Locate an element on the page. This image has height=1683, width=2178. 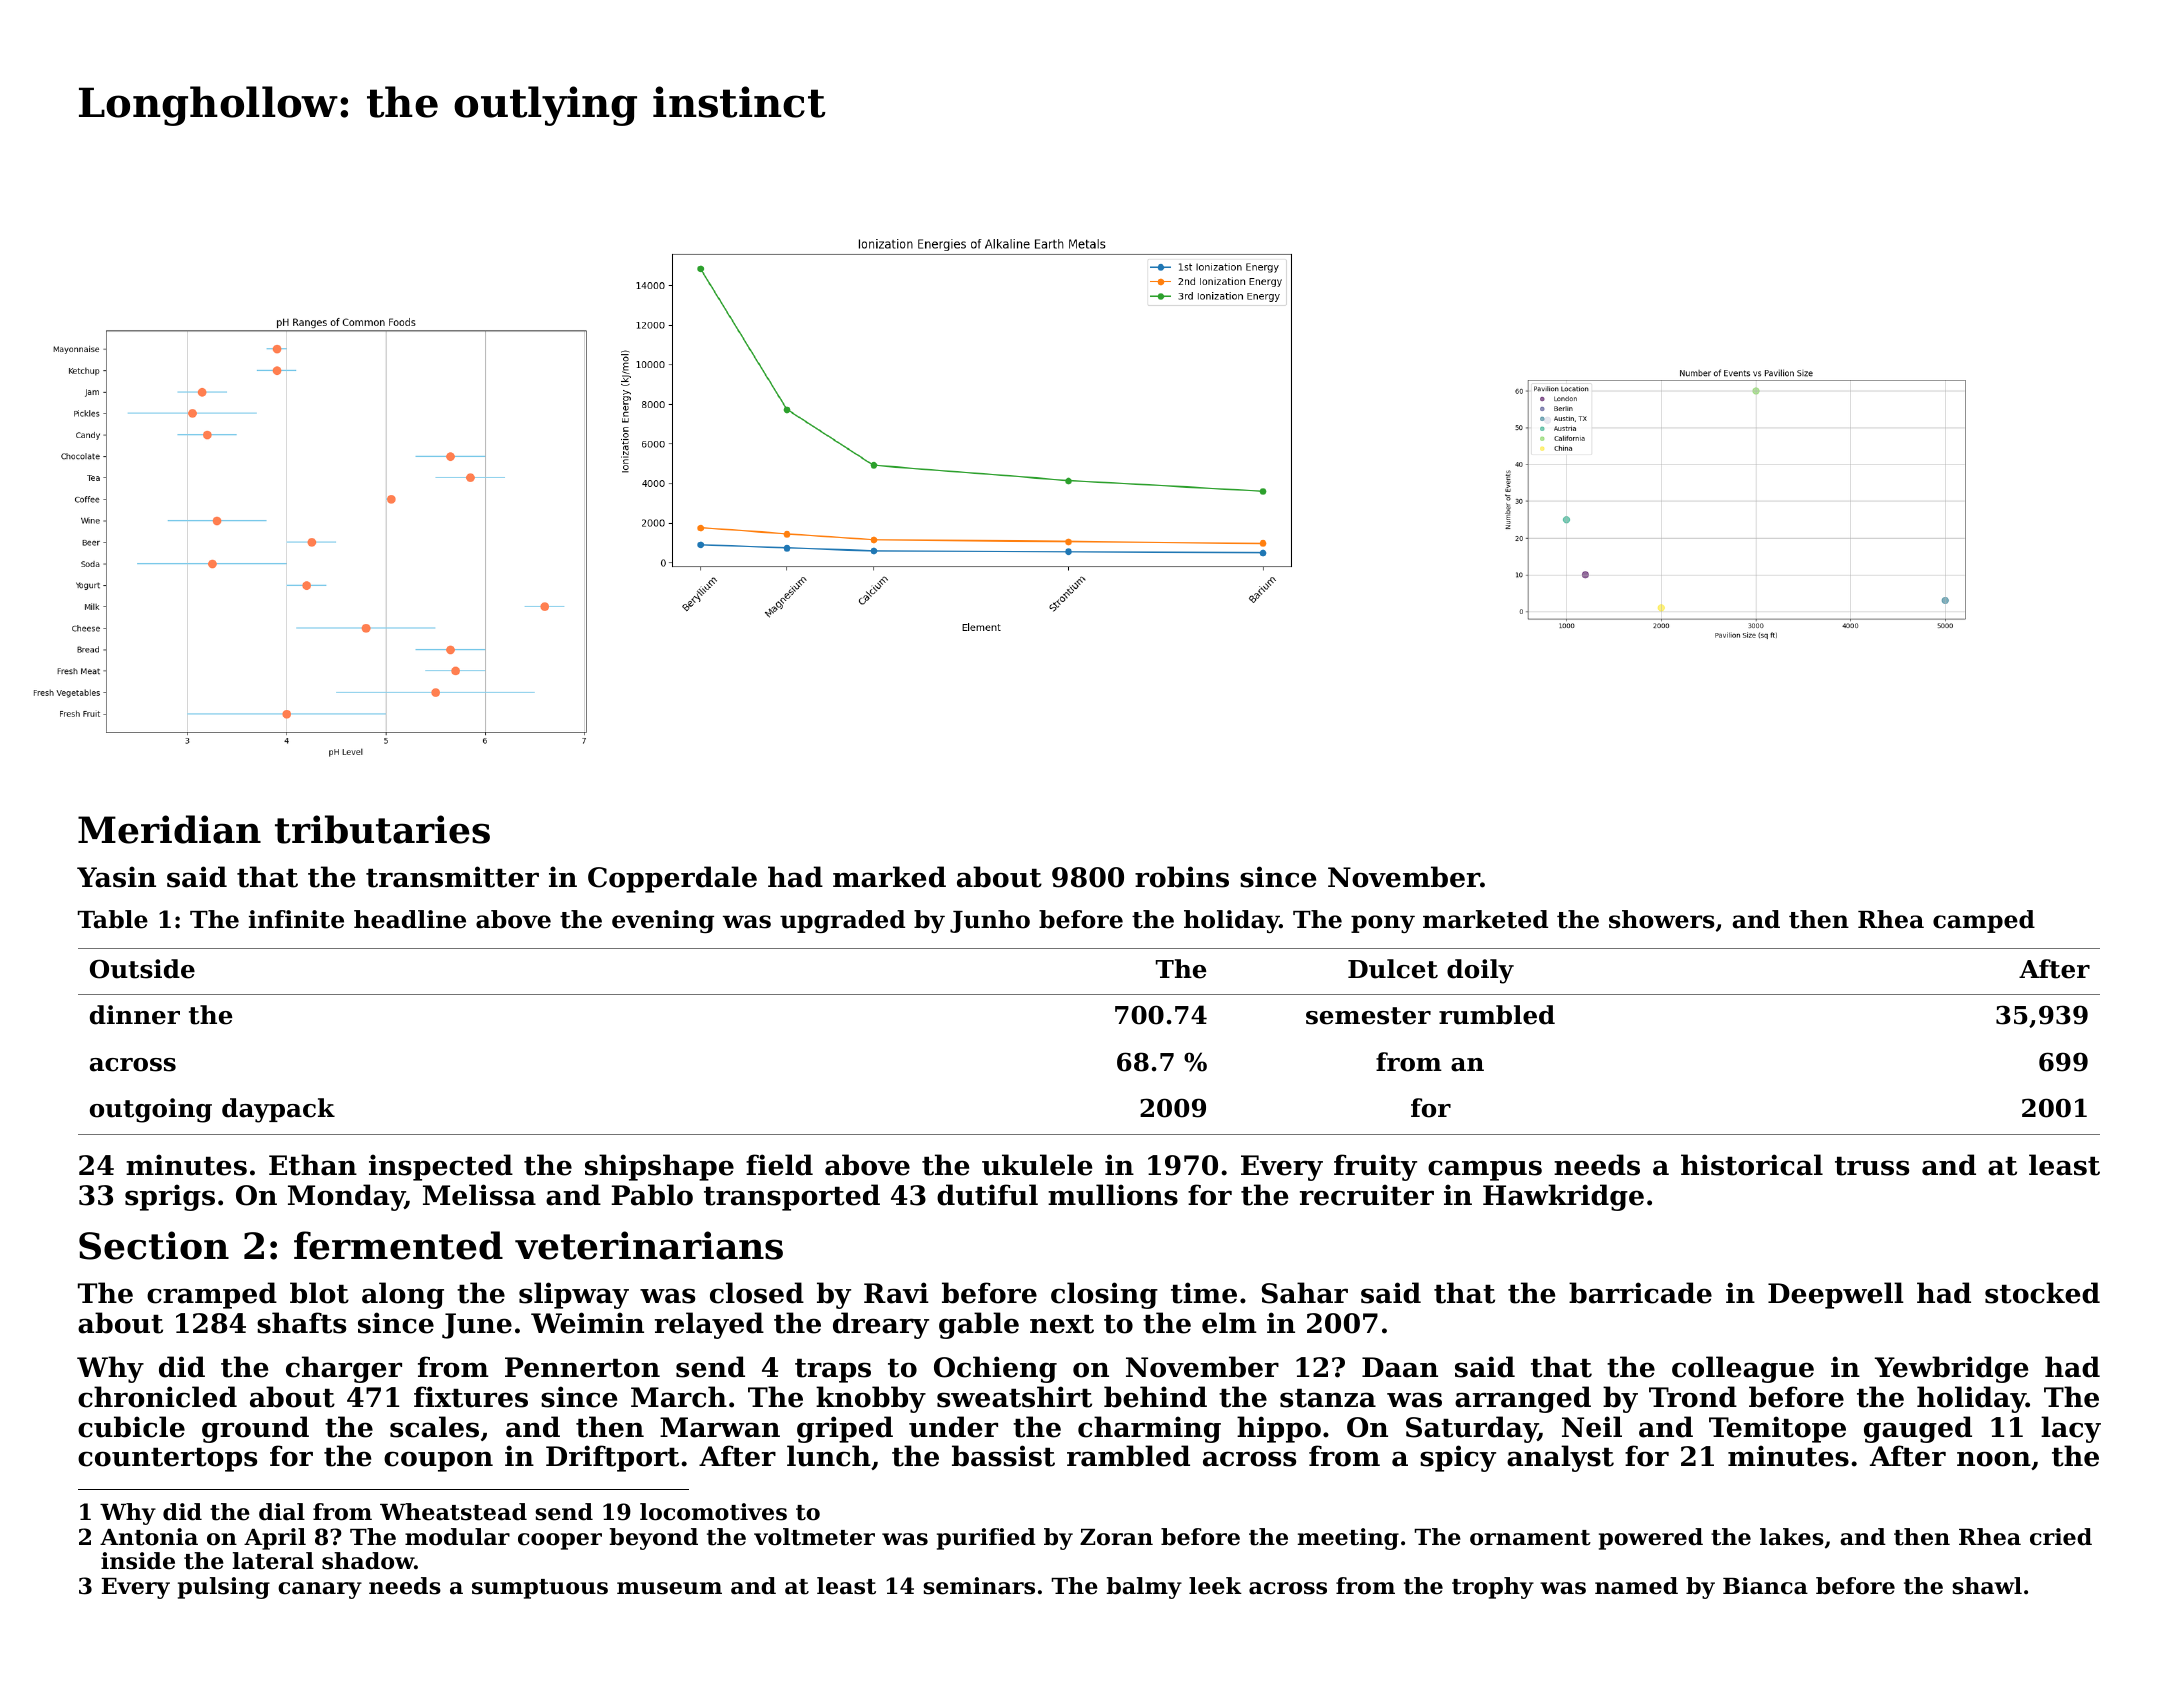
rumbled is located at coordinates (1497, 1015).
